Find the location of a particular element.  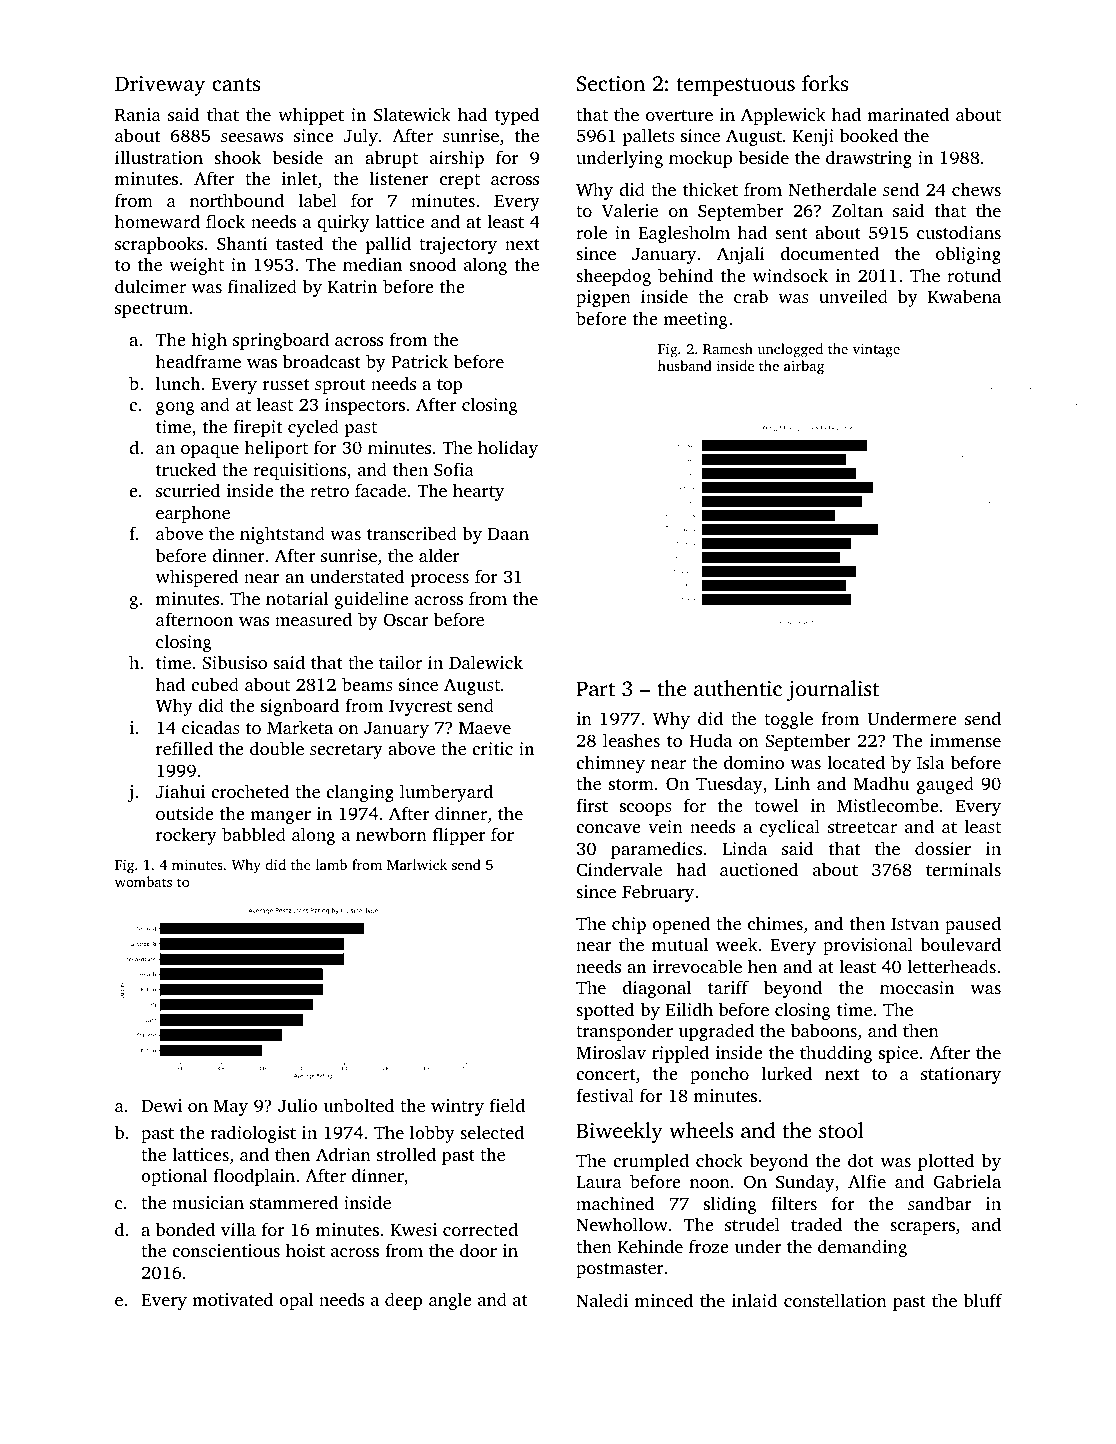

cants is located at coordinates (236, 84).
